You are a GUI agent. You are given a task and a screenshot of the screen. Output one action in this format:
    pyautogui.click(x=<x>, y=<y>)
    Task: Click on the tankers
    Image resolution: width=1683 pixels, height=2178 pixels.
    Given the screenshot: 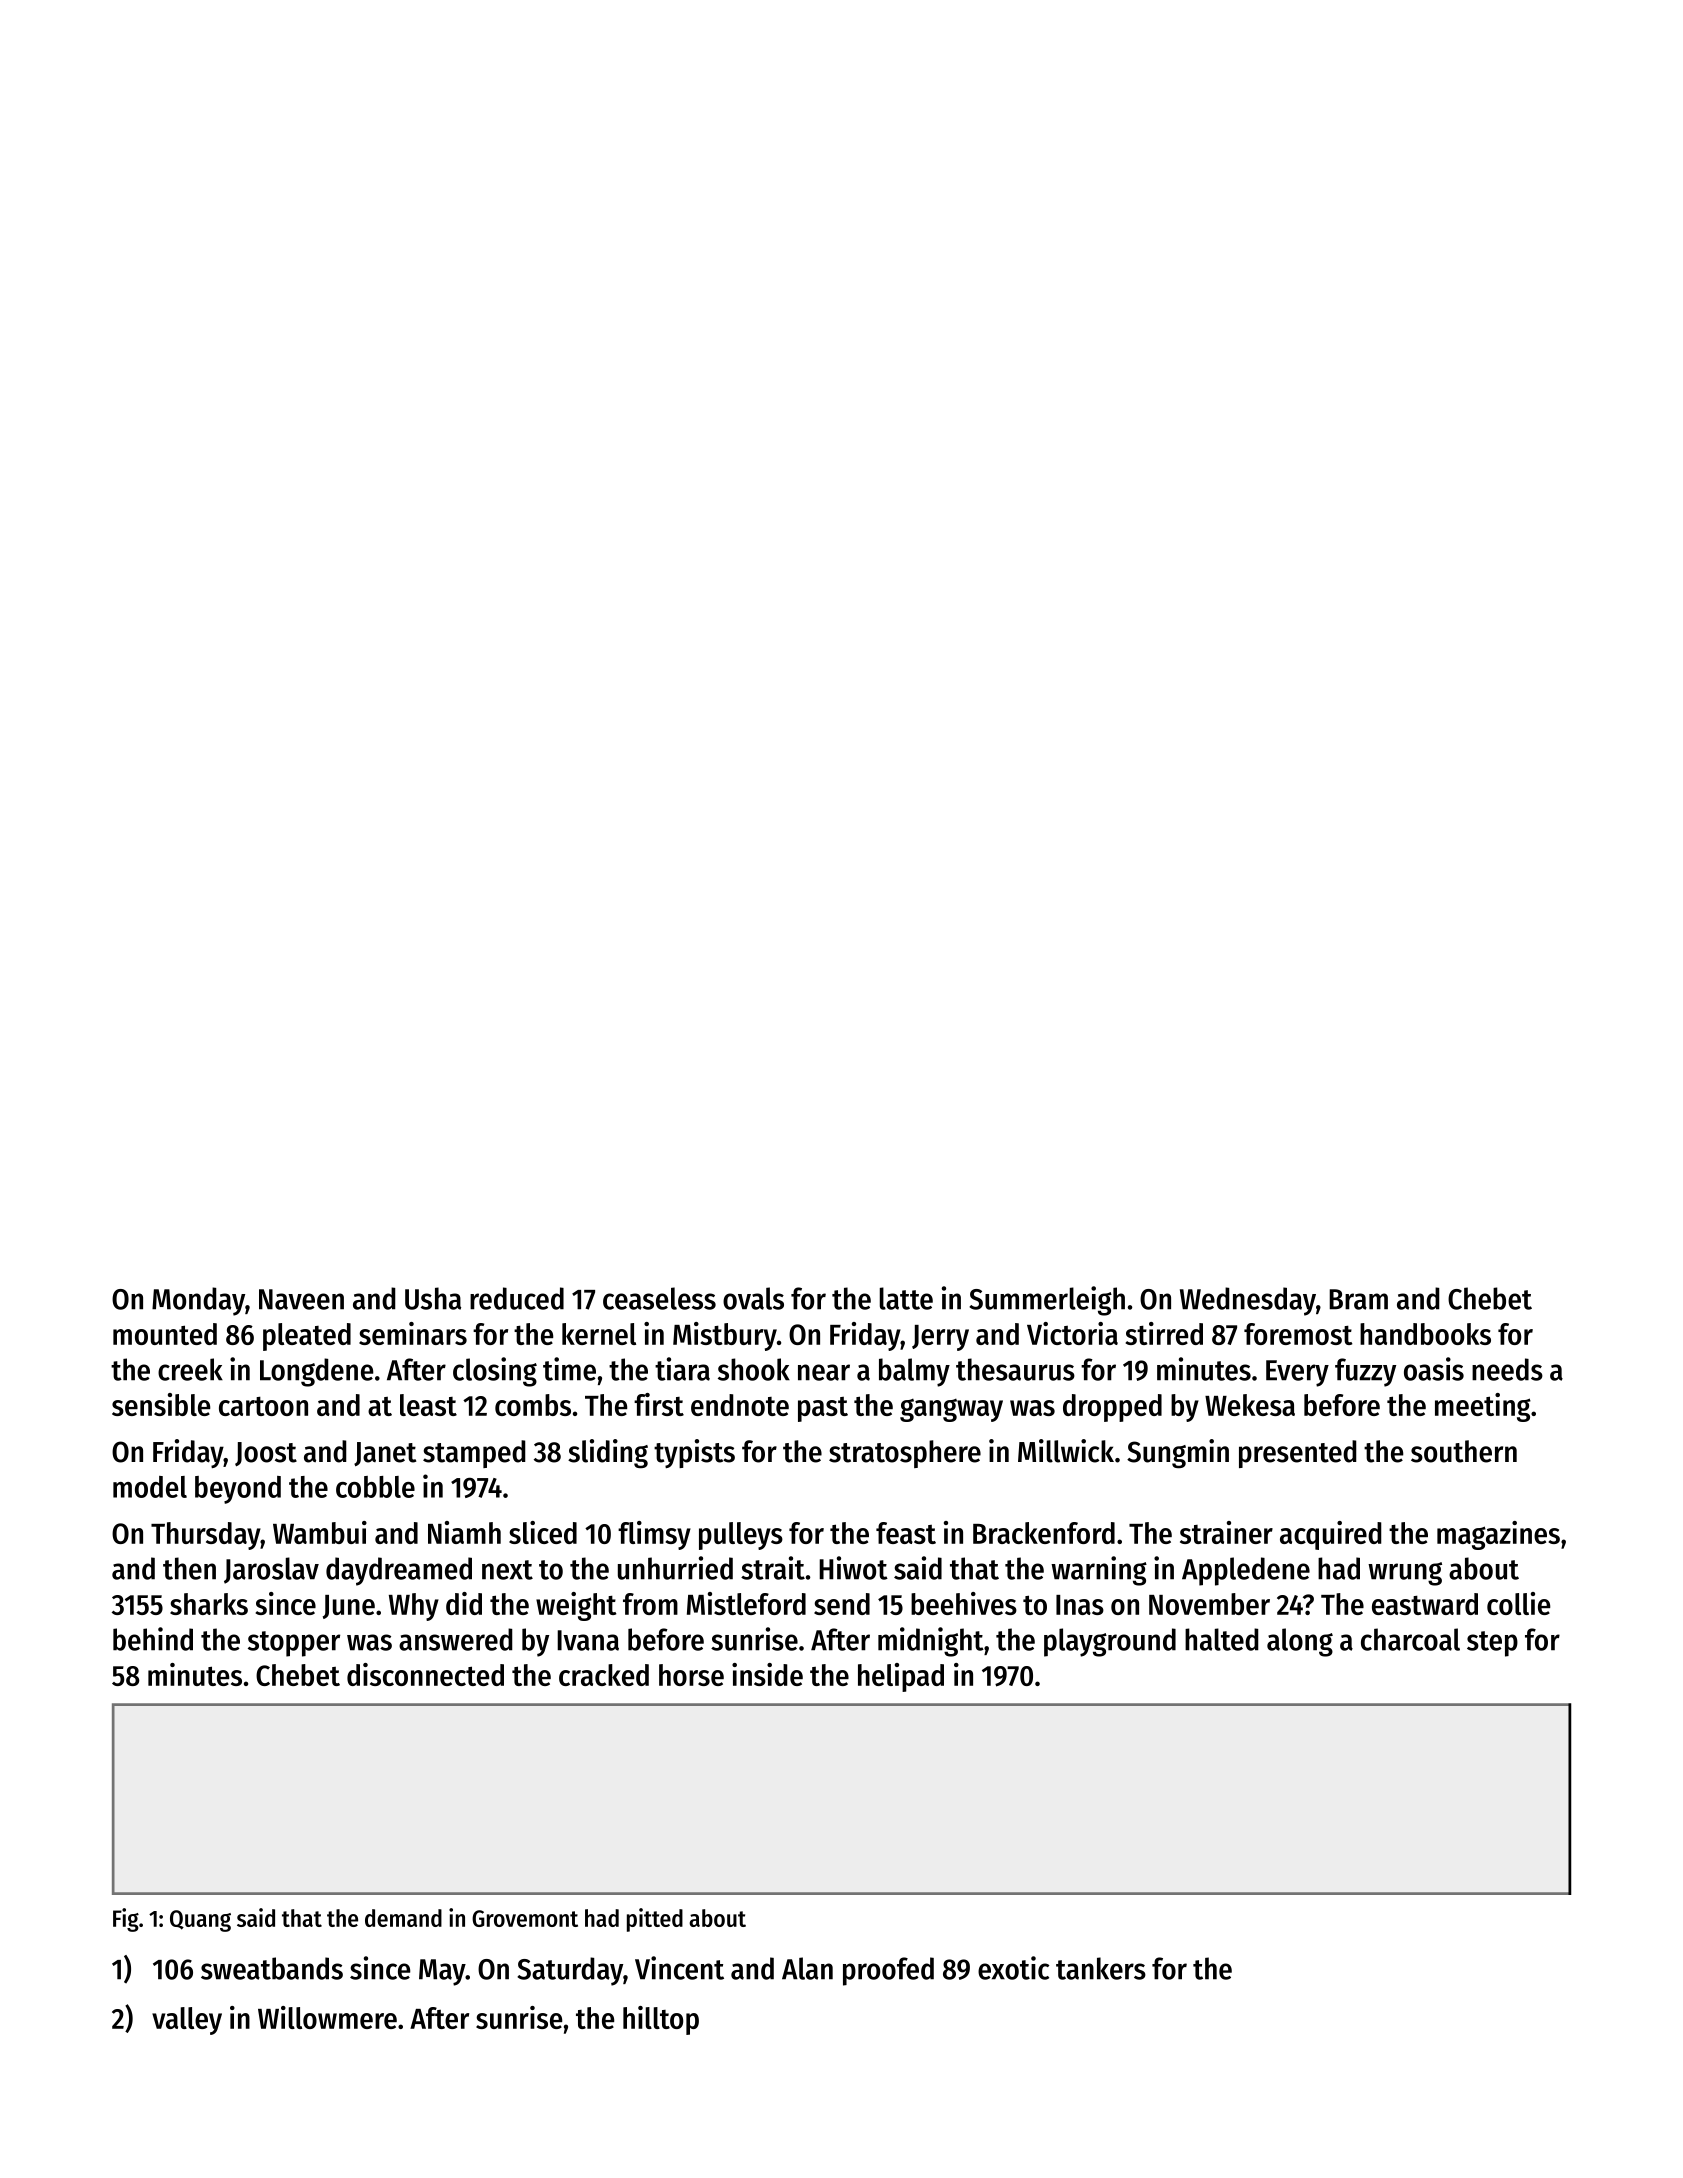 What is the action you would take?
    pyautogui.click(x=1101, y=1968)
